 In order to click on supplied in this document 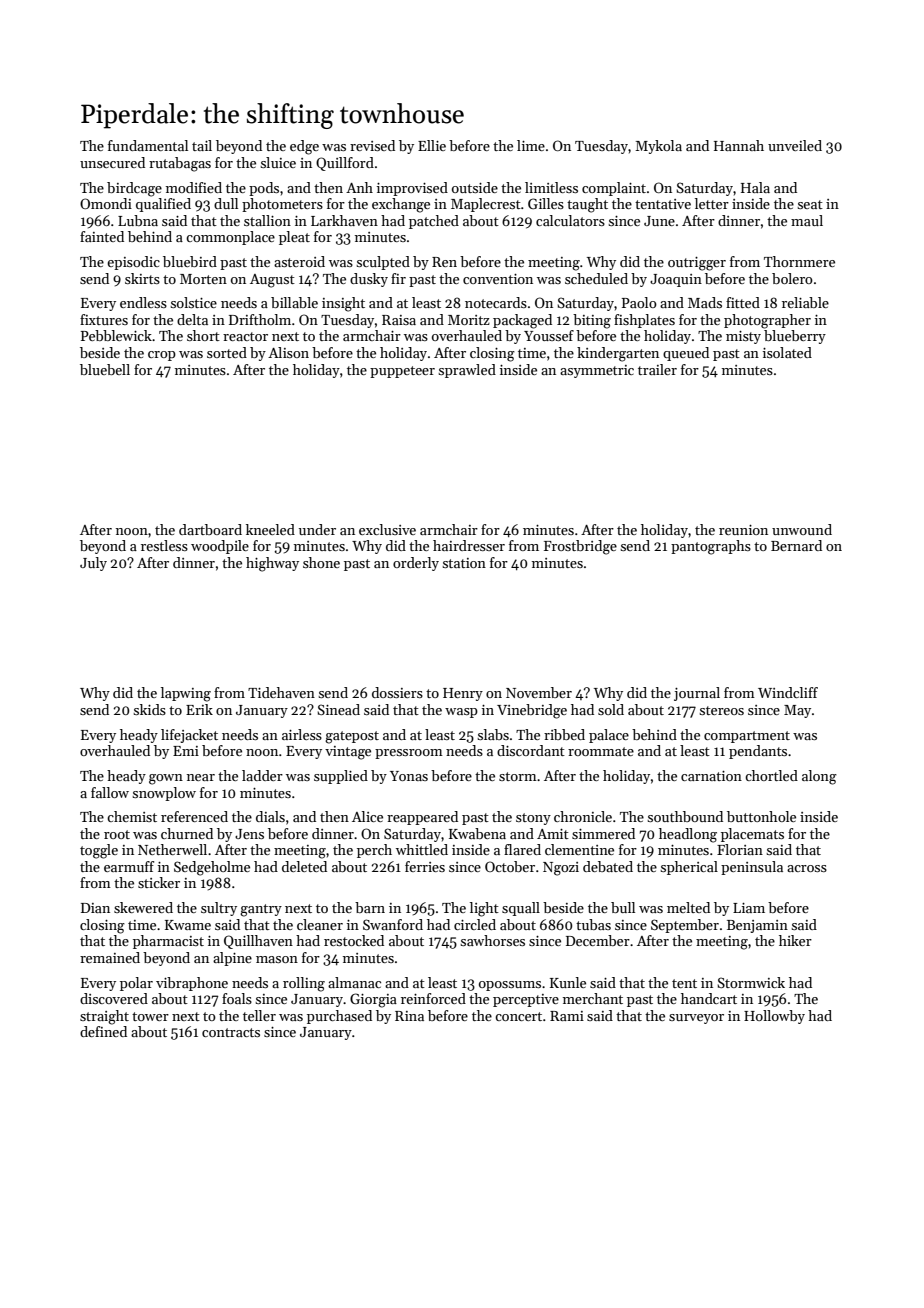, I will do `click(341, 777)`.
